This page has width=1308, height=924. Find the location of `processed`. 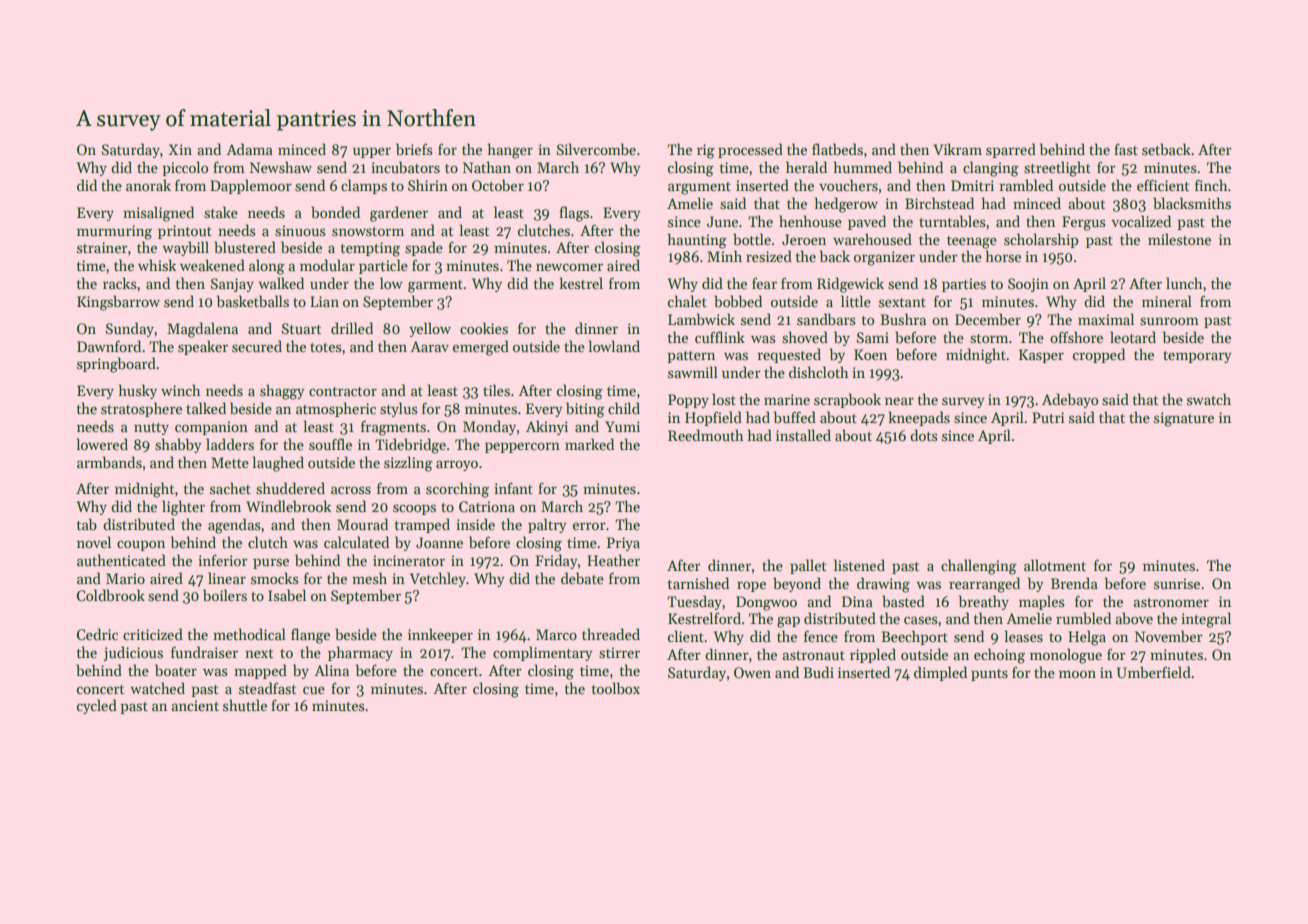

processed is located at coordinates (750, 150).
